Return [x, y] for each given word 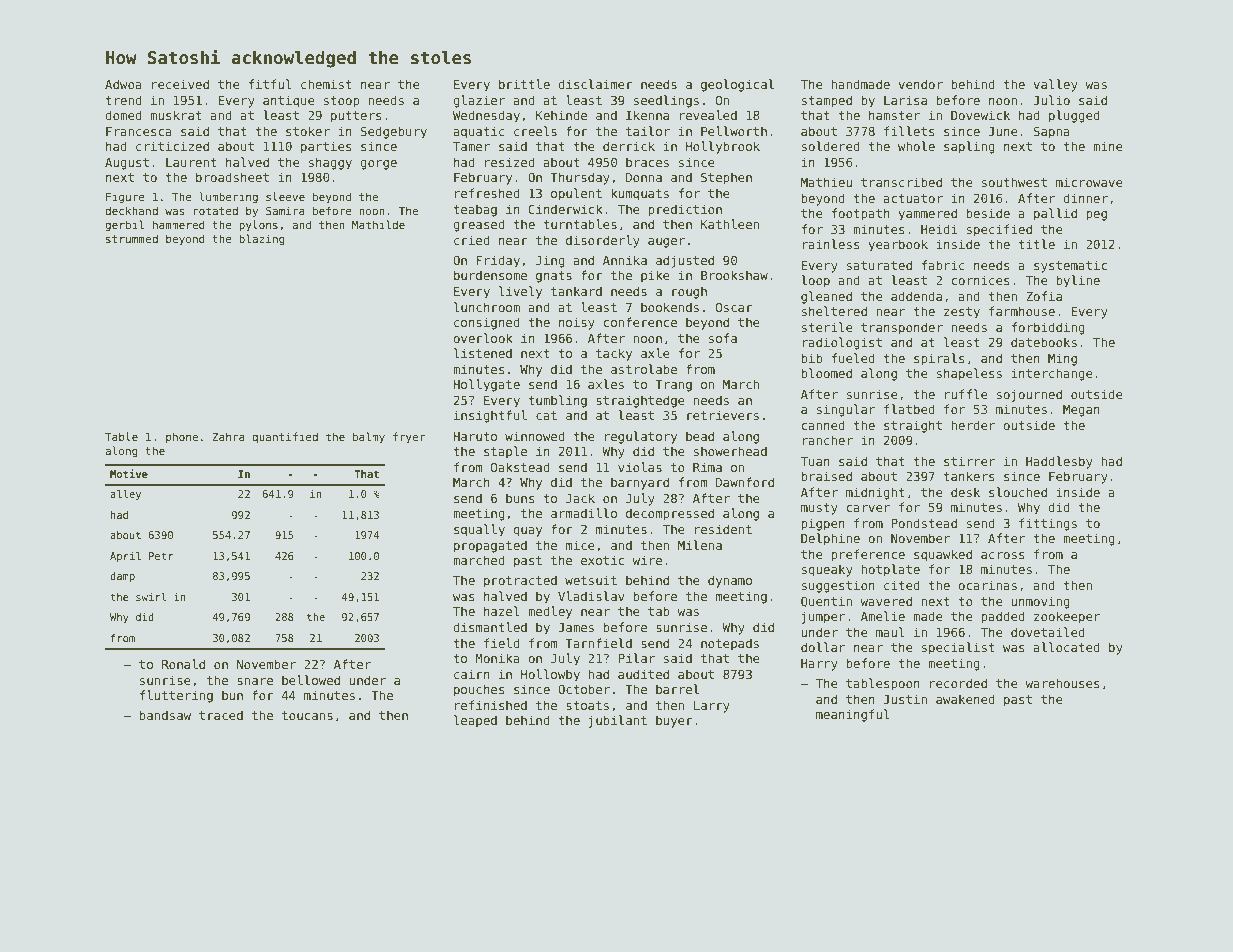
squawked [943, 555]
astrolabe [644, 369]
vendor [920, 84]
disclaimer [595, 84]
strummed [132, 238]
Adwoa [123, 84]
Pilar [636, 658]
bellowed [311, 680]
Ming [1062, 359]
